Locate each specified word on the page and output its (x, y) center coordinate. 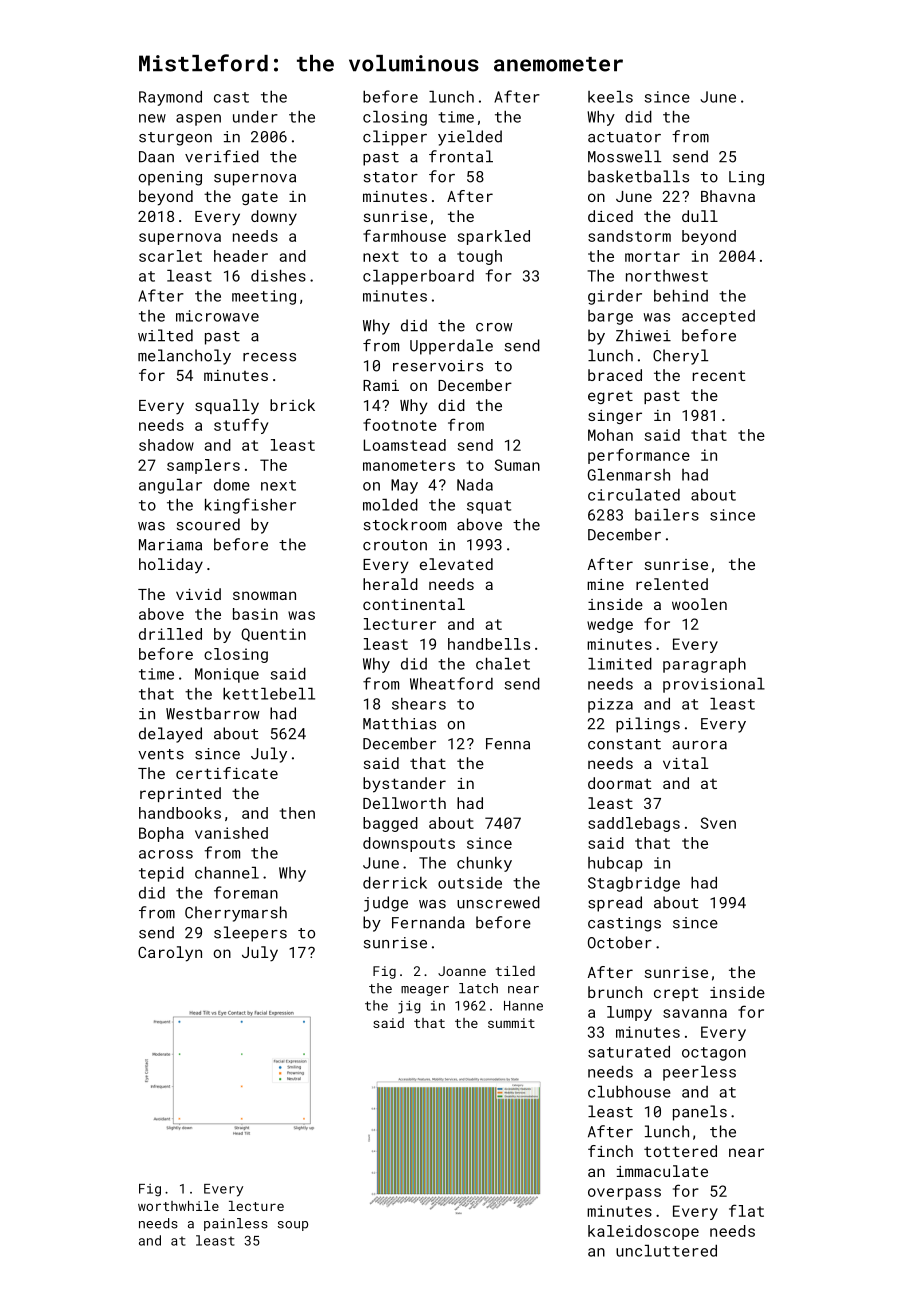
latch (478, 988)
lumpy (629, 1013)
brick (292, 405)
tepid (161, 874)
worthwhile (178, 1206)
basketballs (638, 176)
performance (639, 456)
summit (511, 1023)
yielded (470, 138)
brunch (615, 992)
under (255, 117)
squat (489, 507)
